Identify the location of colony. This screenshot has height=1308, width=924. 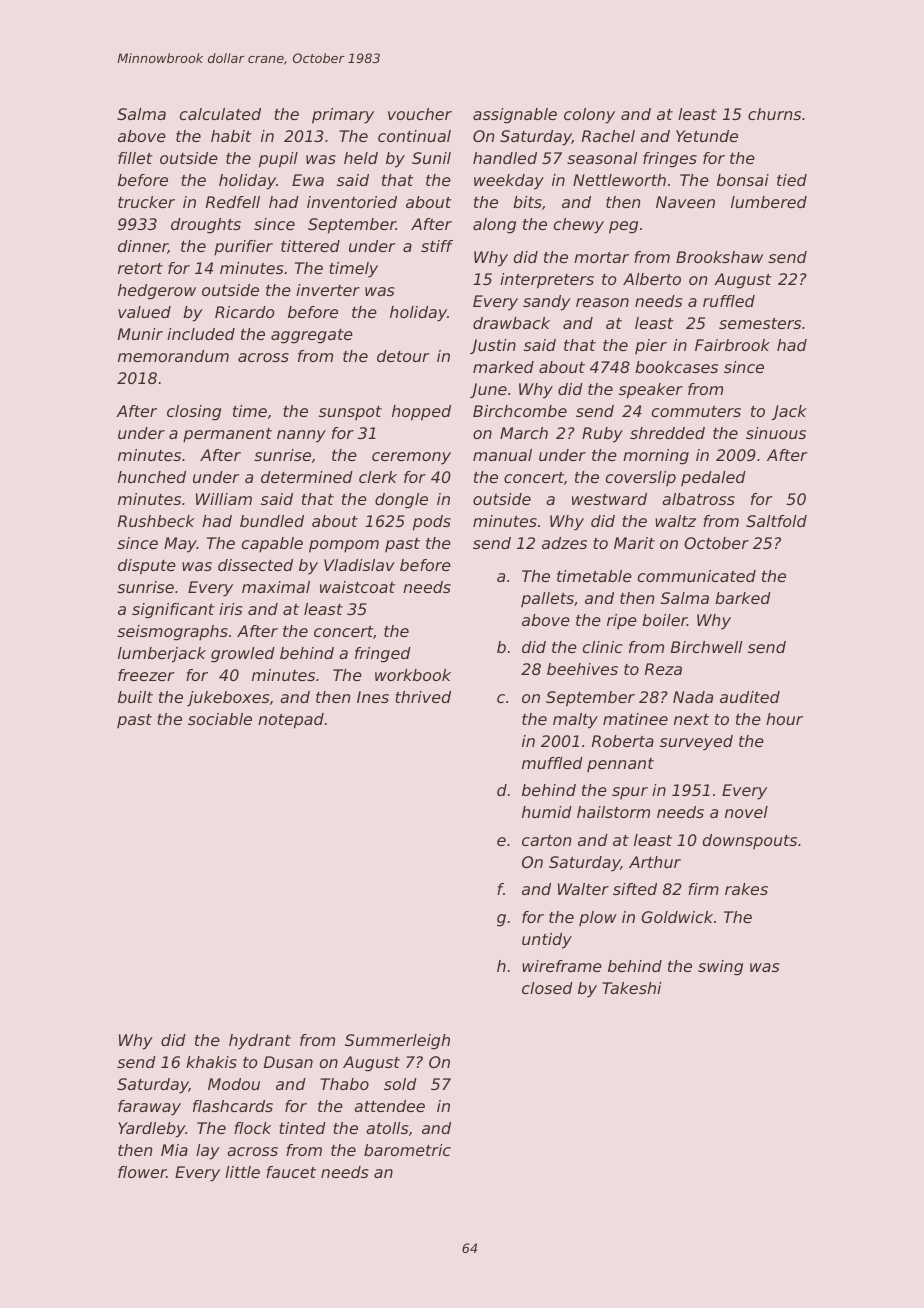
(589, 116).
